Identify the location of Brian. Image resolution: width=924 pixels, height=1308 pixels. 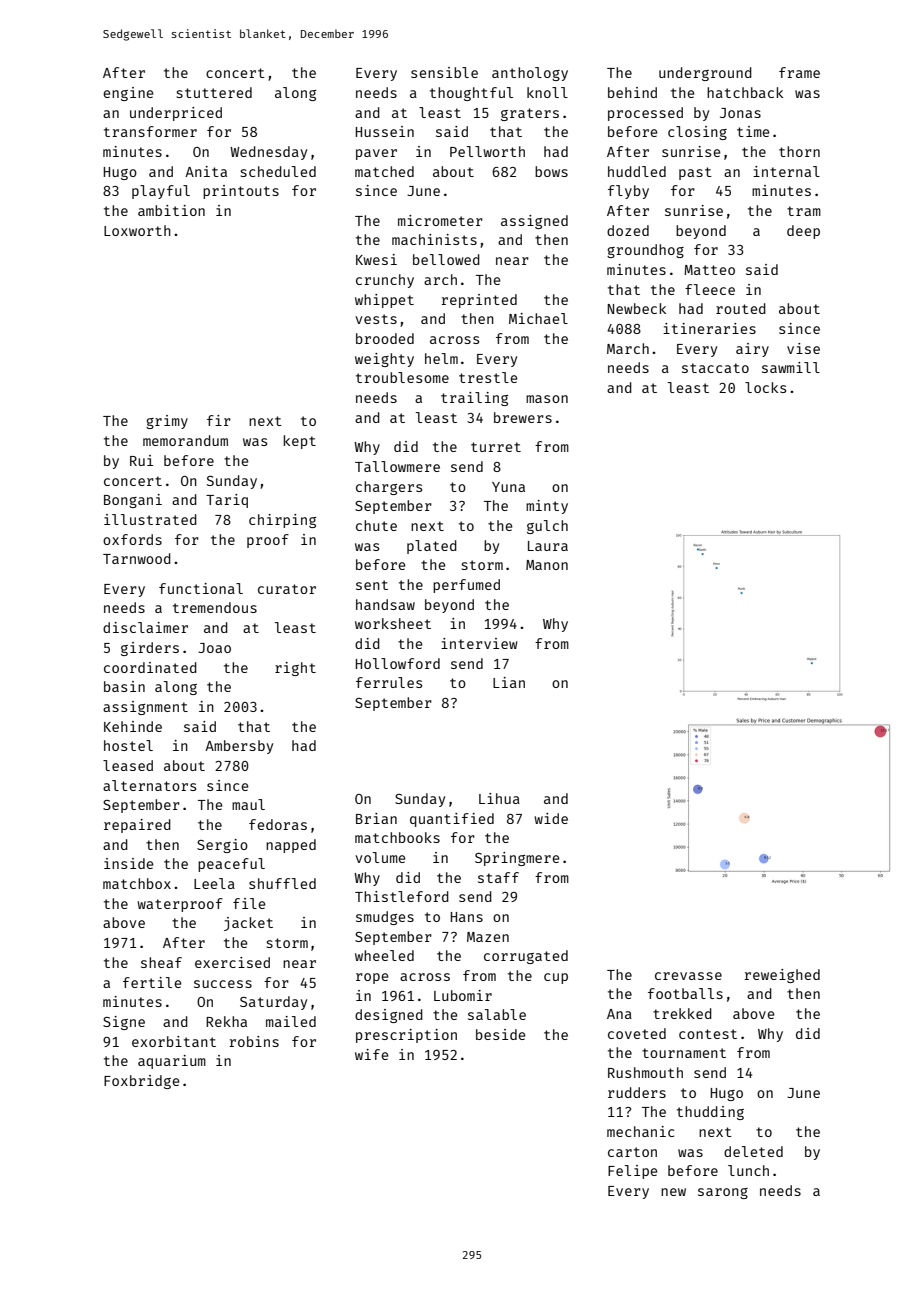
(376, 818).
